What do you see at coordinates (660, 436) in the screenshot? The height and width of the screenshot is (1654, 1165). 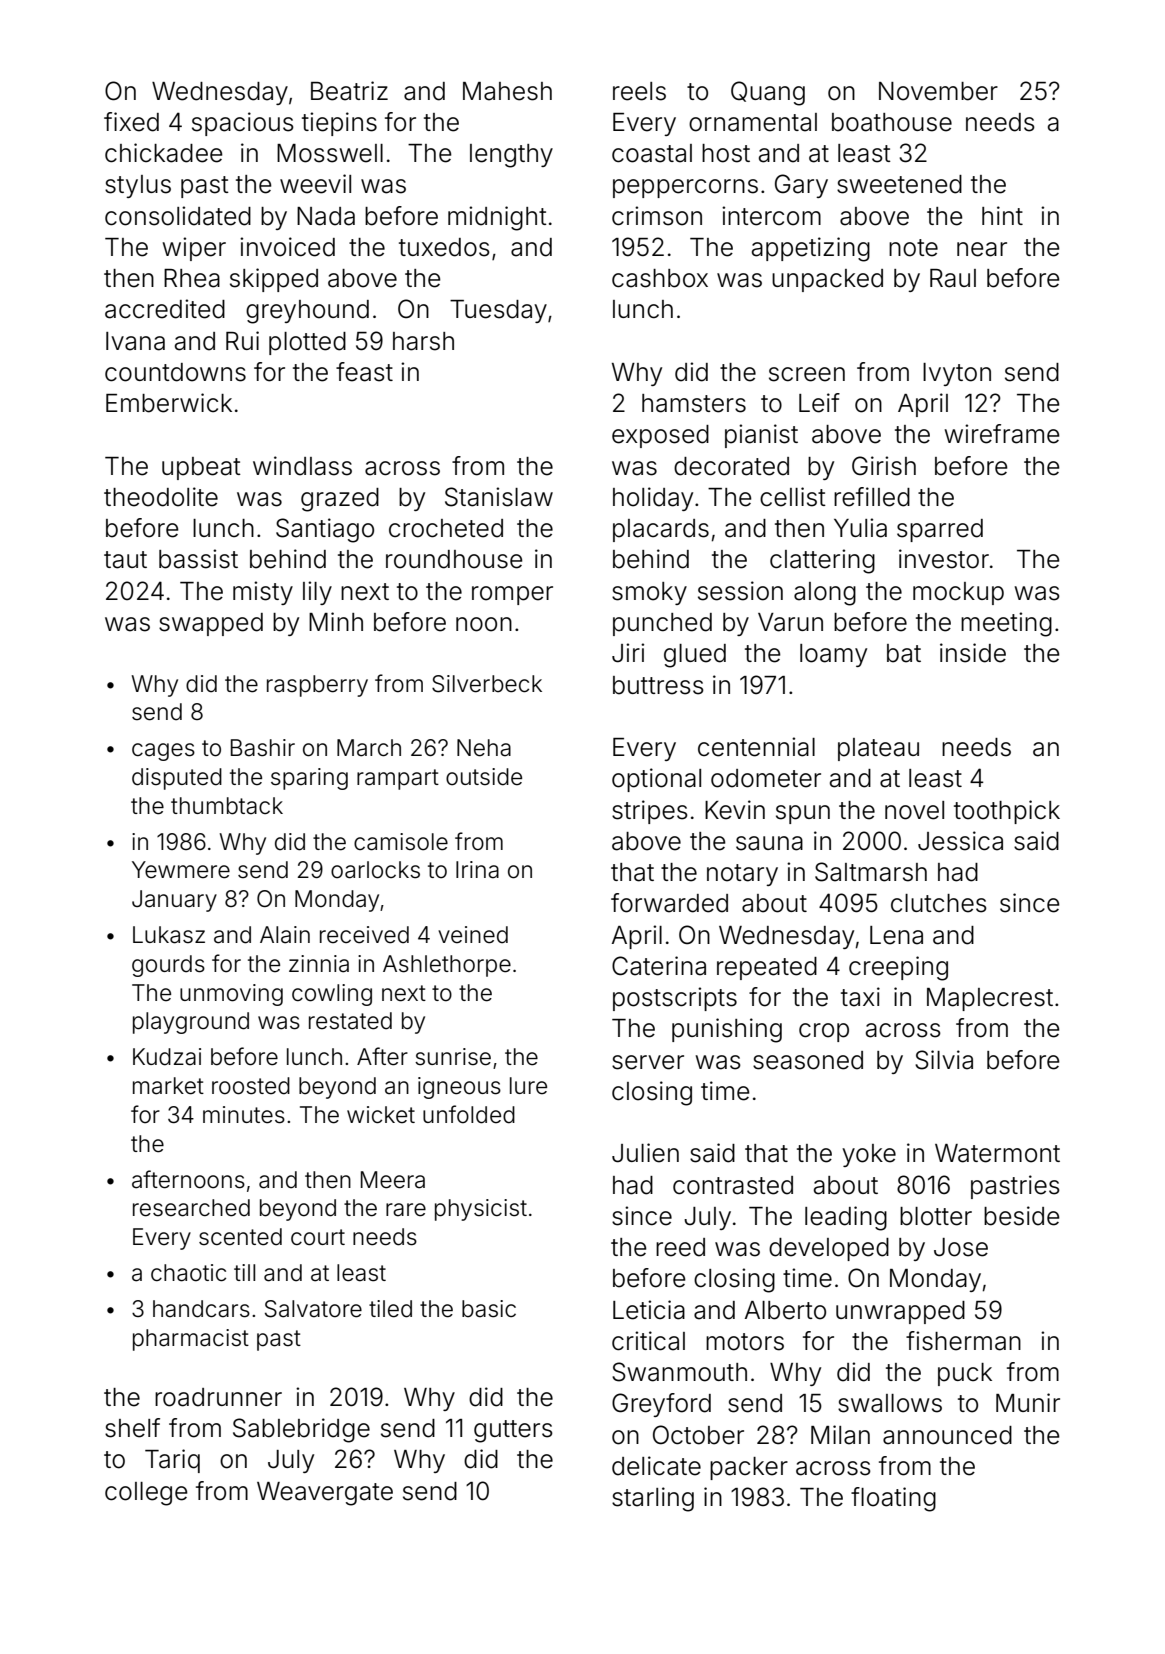 I see `exposed` at bounding box center [660, 436].
